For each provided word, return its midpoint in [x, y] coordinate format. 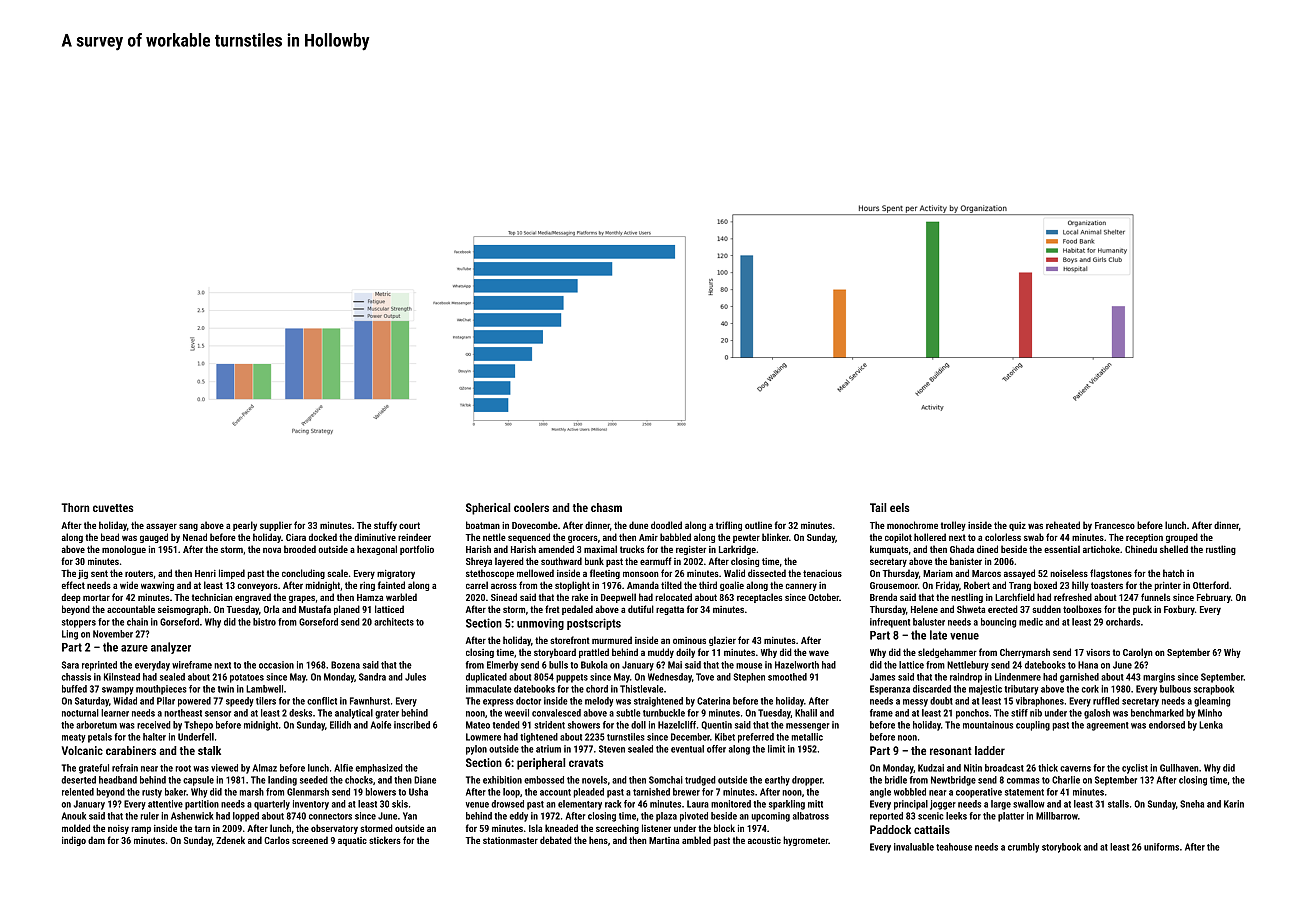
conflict [322, 701]
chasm [606, 507]
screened [310, 840]
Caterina [713, 701]
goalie [732, 586]
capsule [198, 781]
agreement [1108, 726]
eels [899, 507]
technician [212, 597]
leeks [956, 816]
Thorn [75, 507]
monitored [731, 804]
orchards [1123, 622]
